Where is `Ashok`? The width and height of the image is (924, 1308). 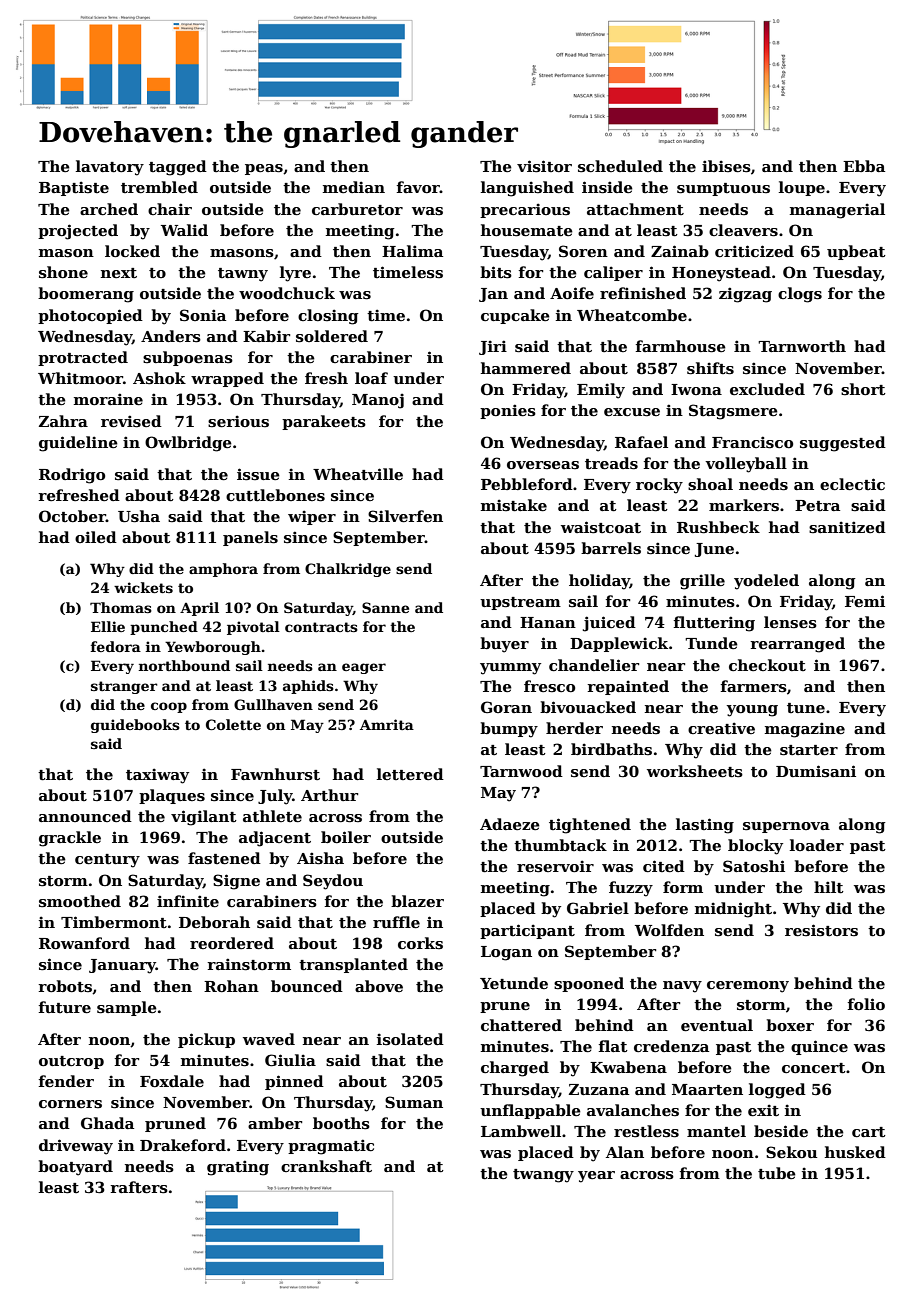 Ashok is located at coordinates (159, 378).
